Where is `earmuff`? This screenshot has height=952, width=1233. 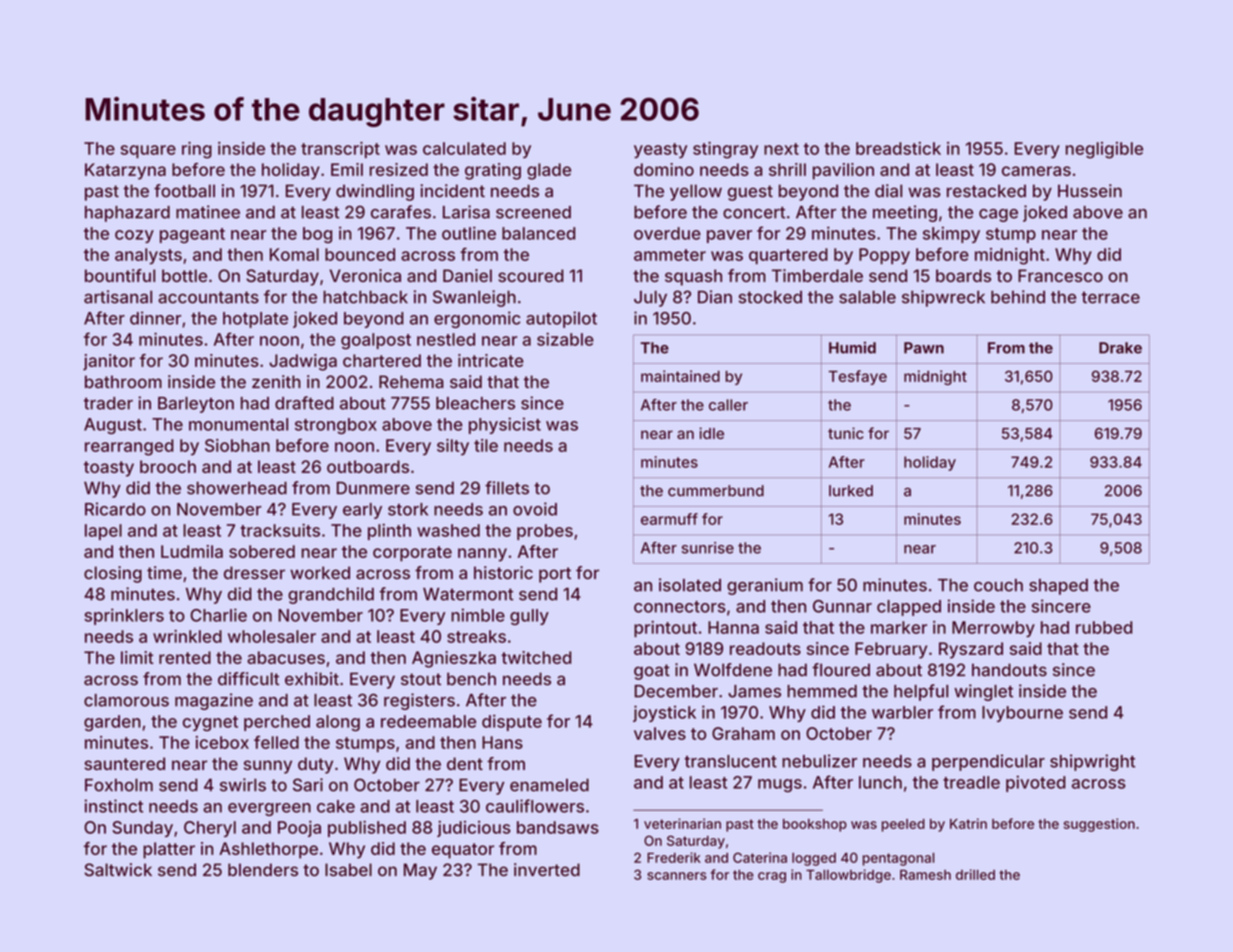
earmuff is located at coordinates (669, 519).
